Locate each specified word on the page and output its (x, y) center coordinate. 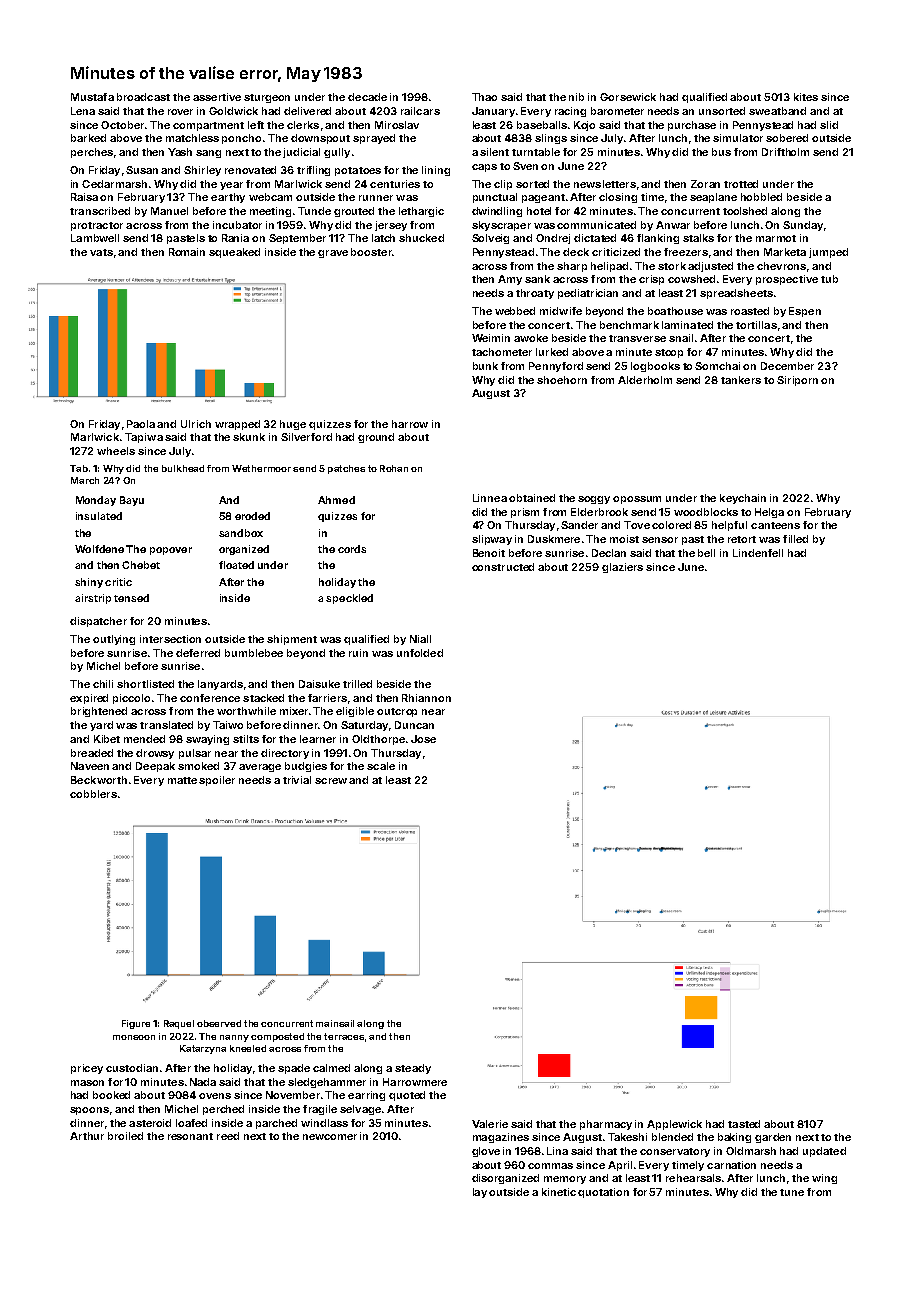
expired (89, 699)
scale (381, 766)
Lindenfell (758, 553)
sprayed (374, 139)
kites (806, 97)
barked (88, 138)
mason (87, 1083)
